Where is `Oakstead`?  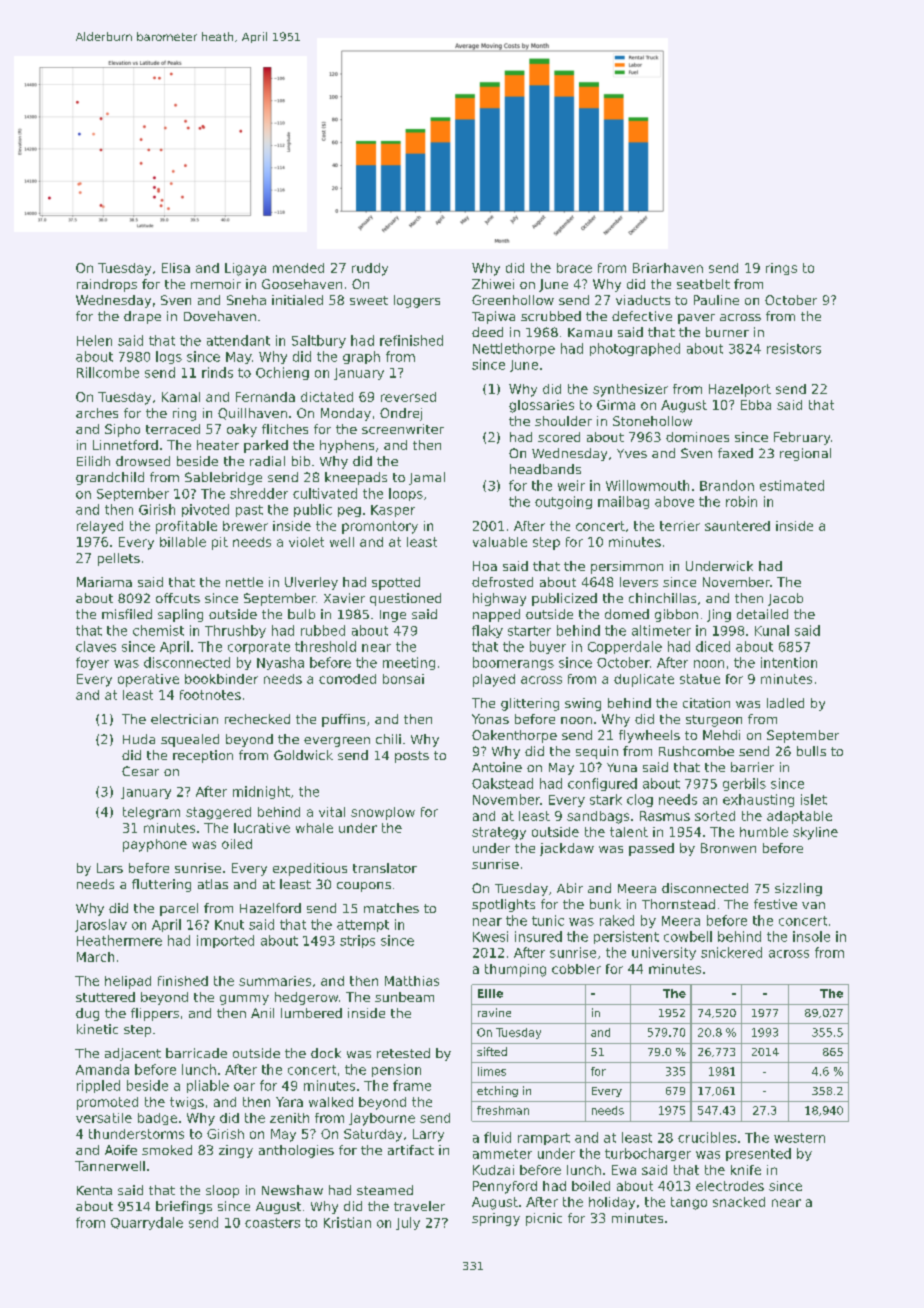 Oakstead is located at coordinates (502, 783).
